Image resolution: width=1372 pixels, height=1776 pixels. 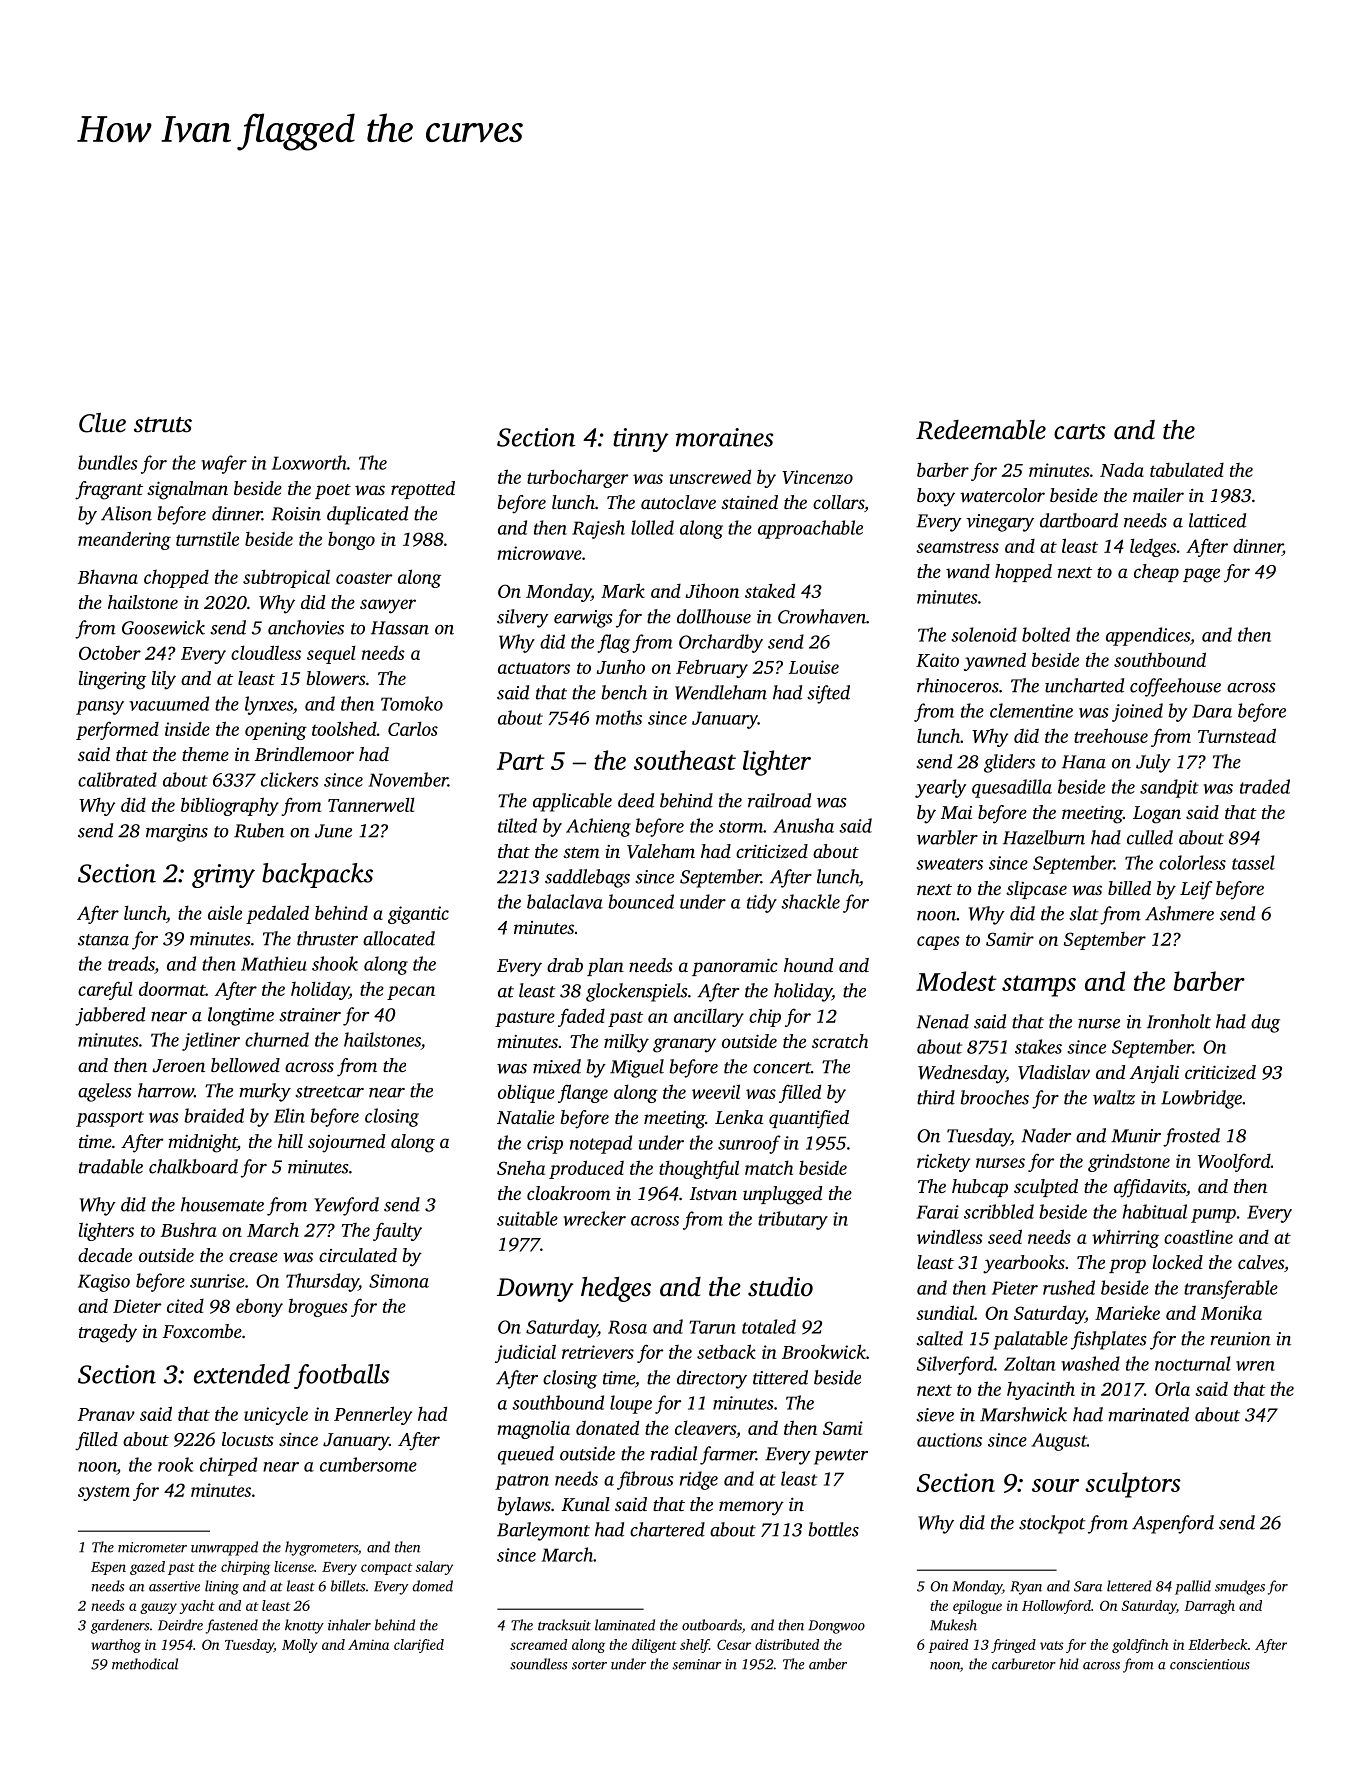 I want to click on goldfinch, so click(x=1140, y=1646).
